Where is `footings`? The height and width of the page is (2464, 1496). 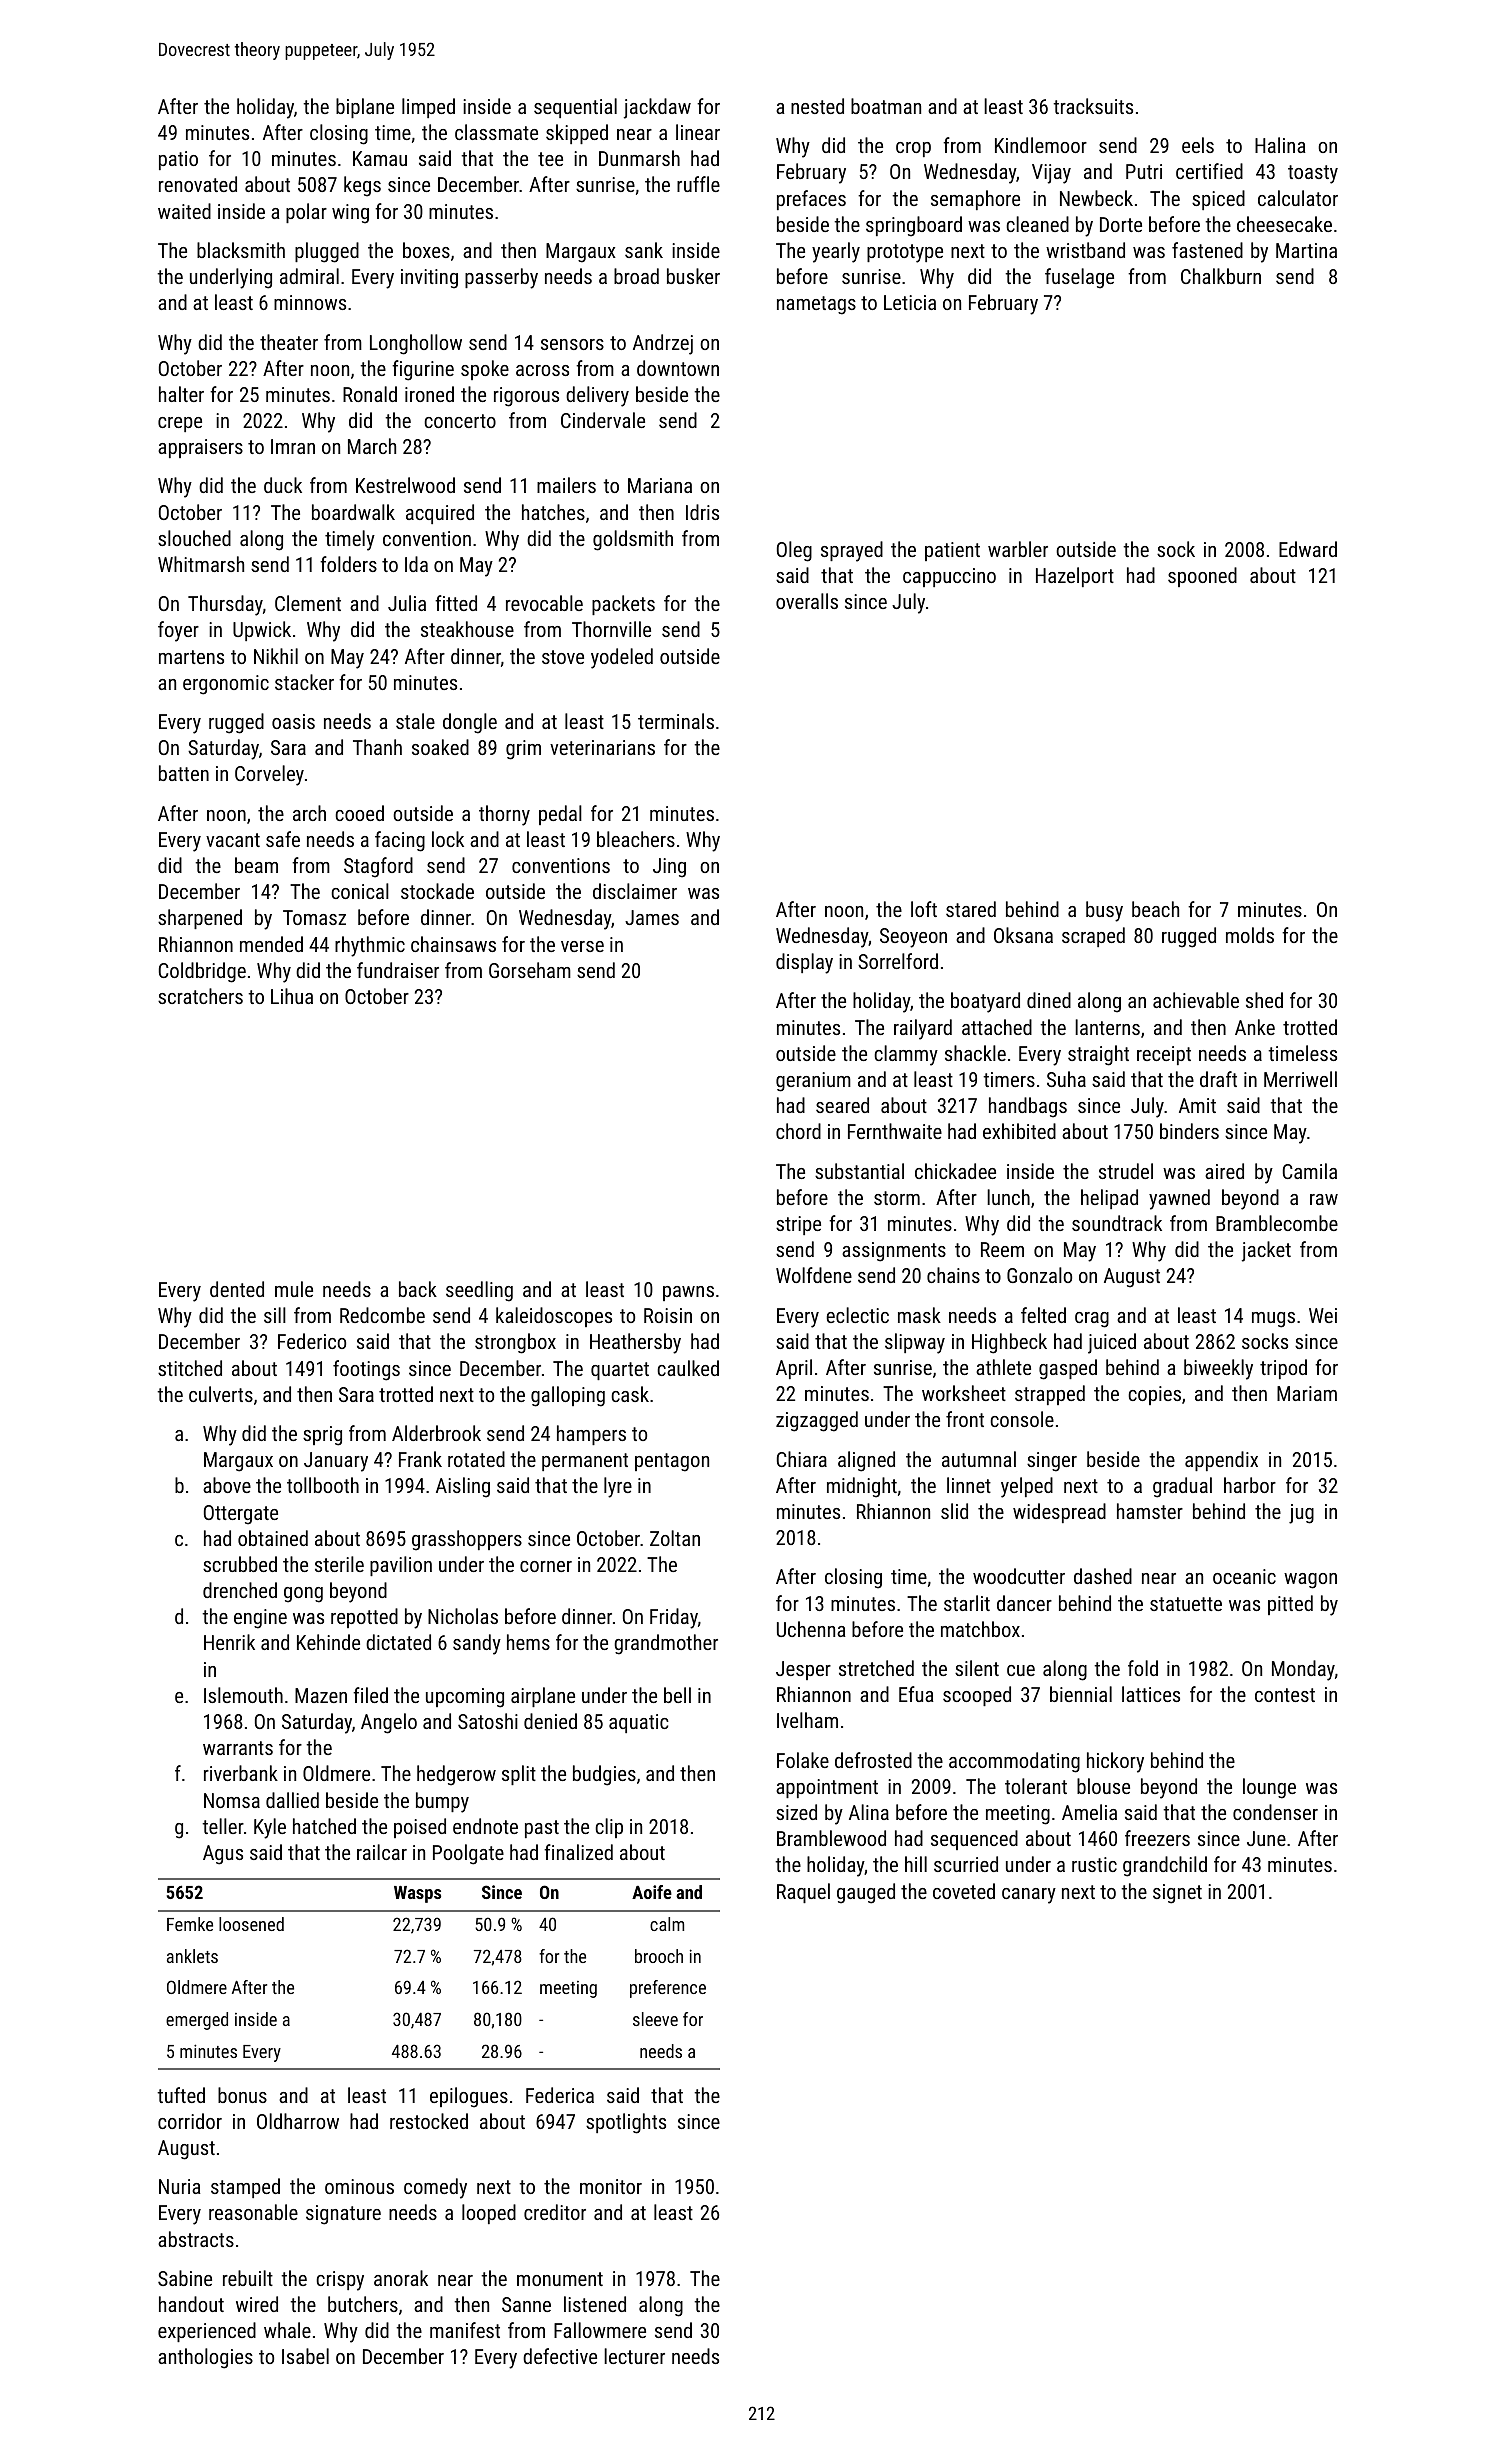
footings is located at coordinates (366, 1370).
